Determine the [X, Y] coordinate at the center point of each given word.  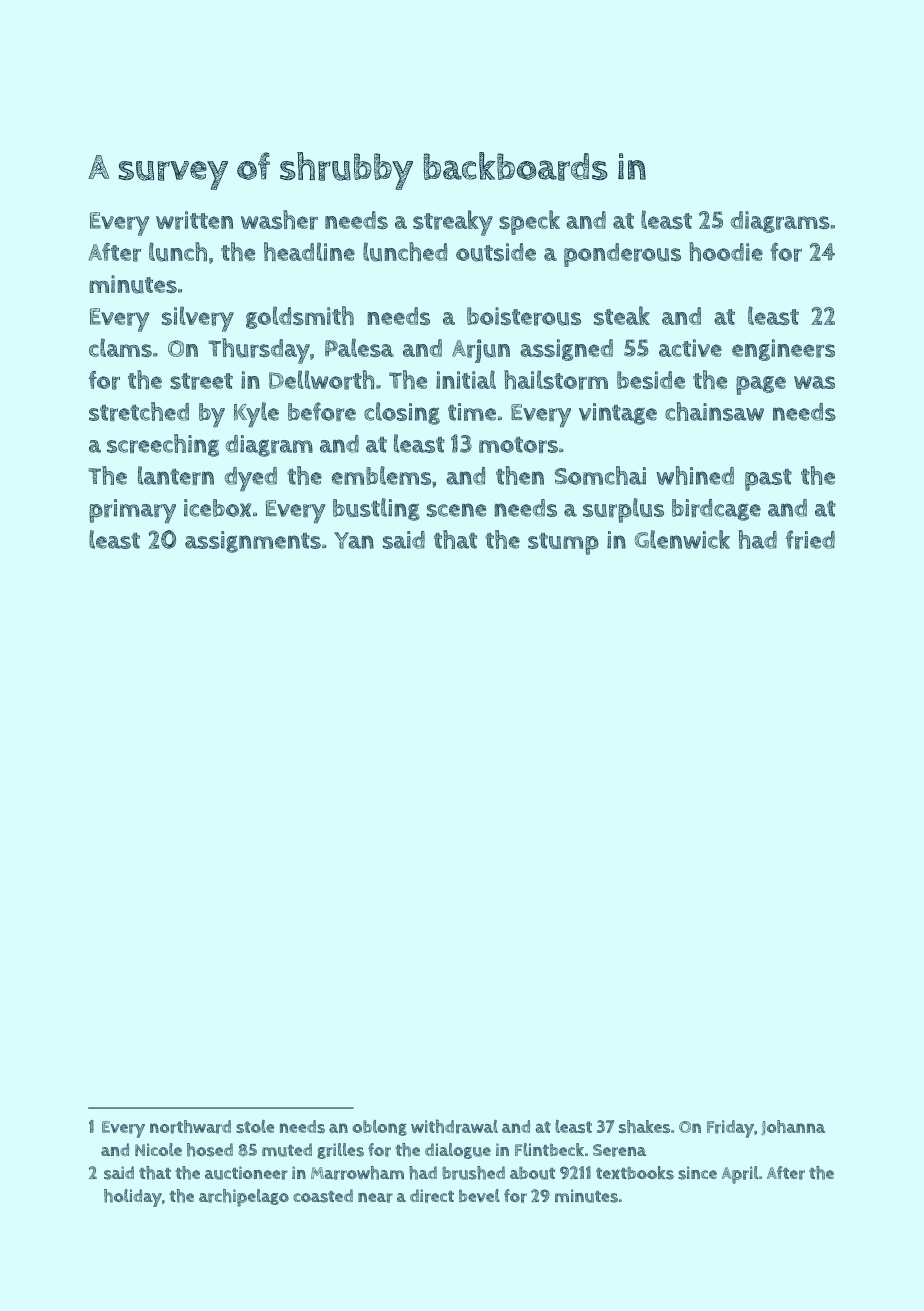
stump [563, 544]
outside [496, 252]
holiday [133, 1198]
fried [810, 539]
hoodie [726, 251]
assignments [253, 542]
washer [279, 220]
